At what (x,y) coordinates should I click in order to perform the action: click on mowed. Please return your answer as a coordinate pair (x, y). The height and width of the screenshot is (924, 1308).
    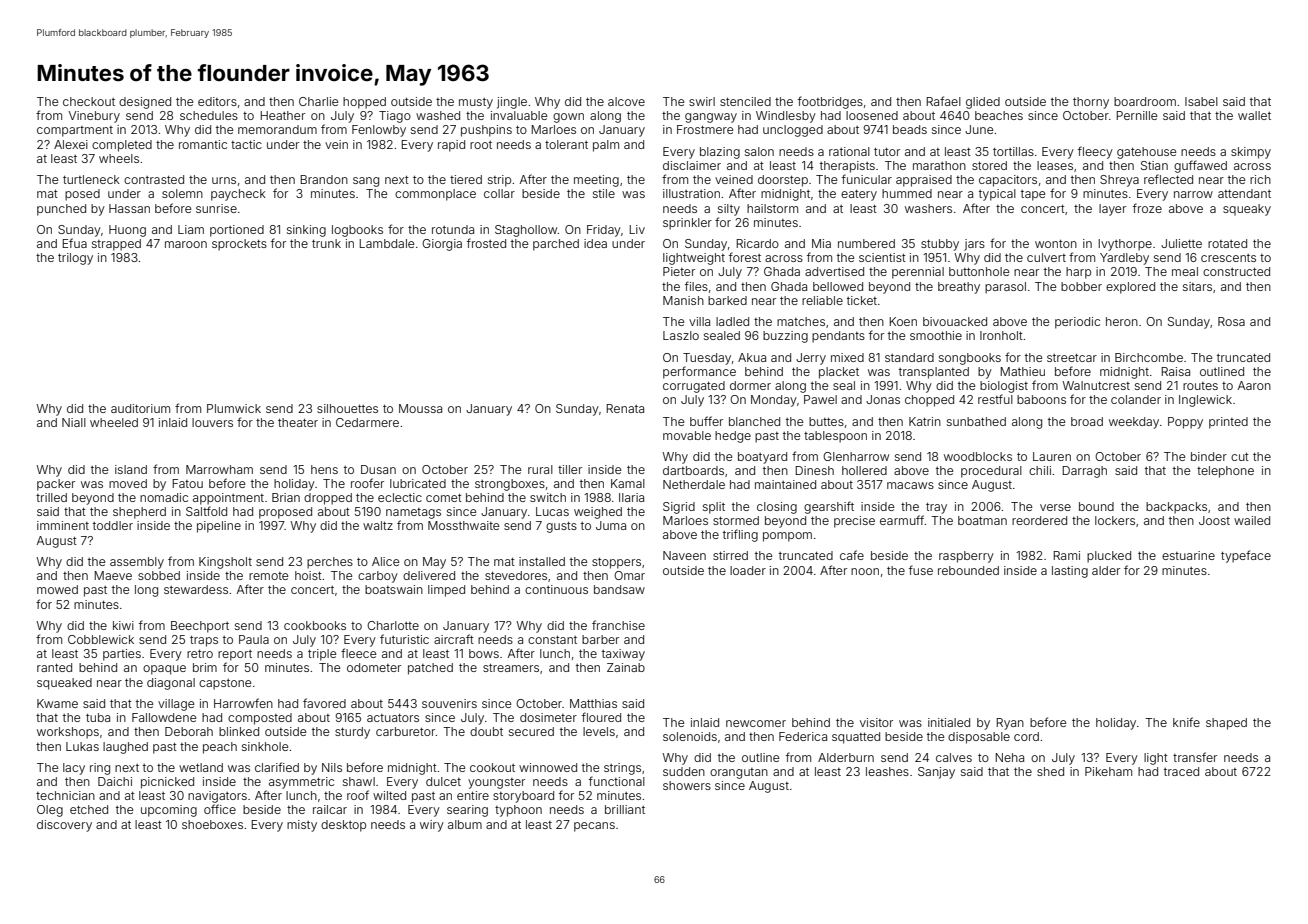
    Looking at the image, I should click on (57, 589).
